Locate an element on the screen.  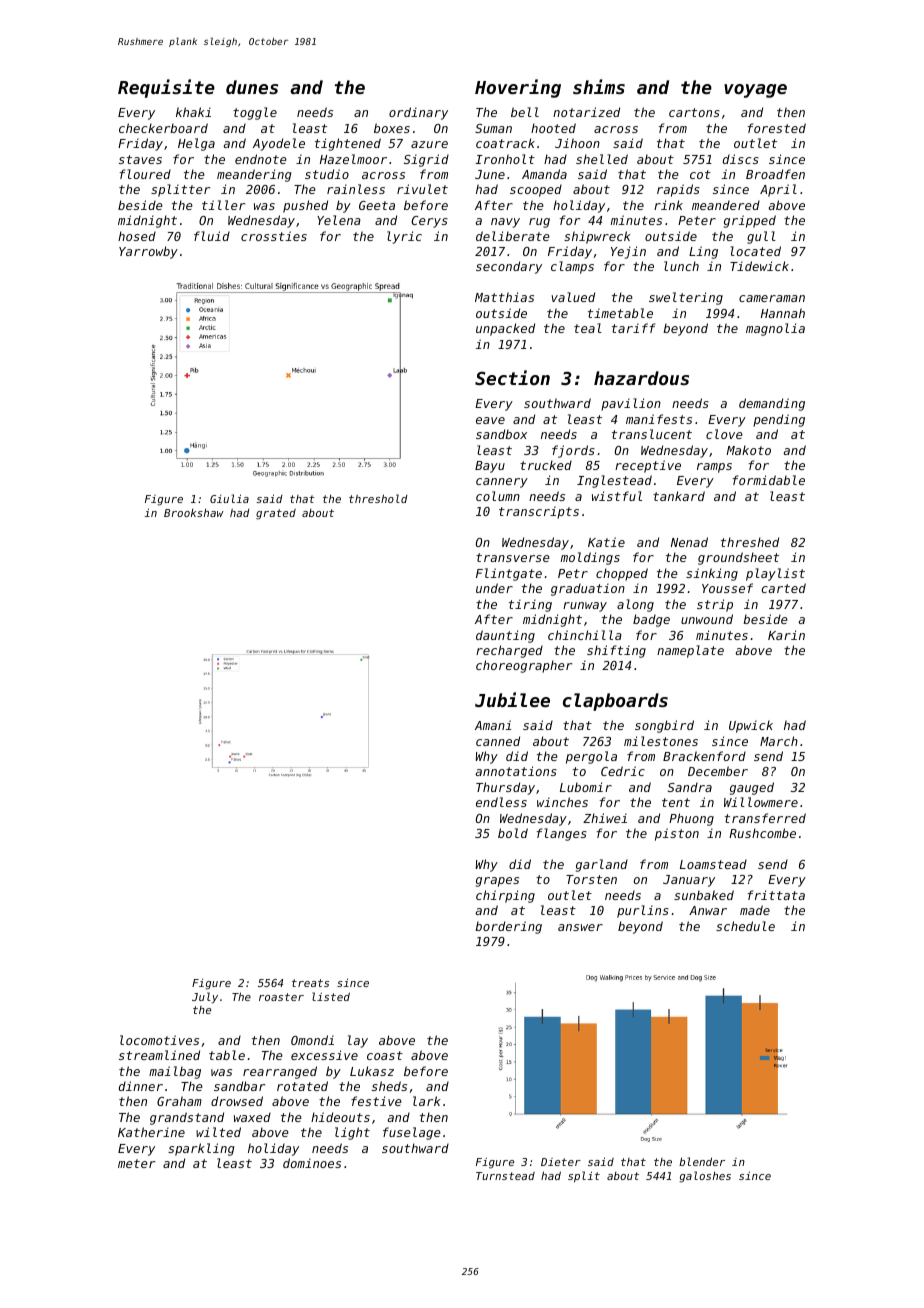
shims is located at coordinates (599, 86).
